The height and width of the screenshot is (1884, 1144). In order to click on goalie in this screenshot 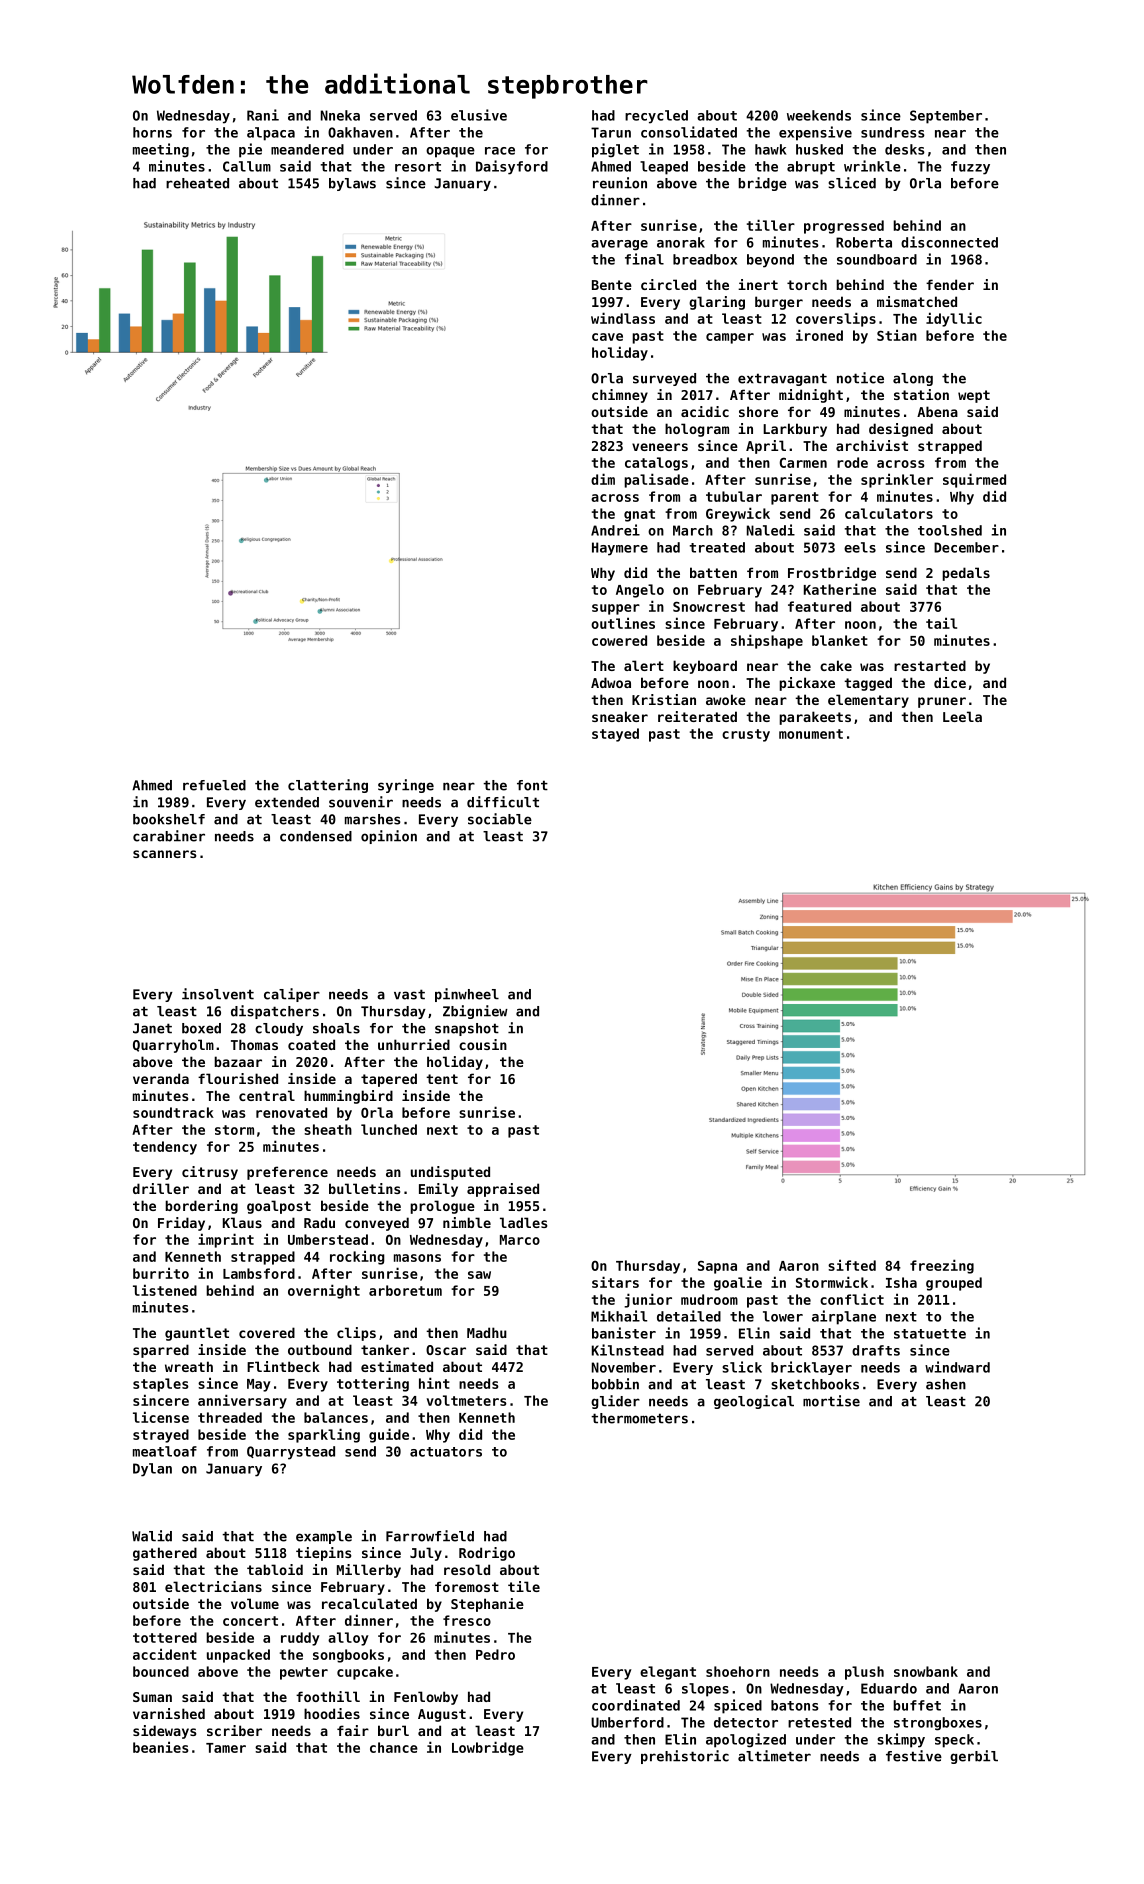, I will do `click(738, 1283)`.
